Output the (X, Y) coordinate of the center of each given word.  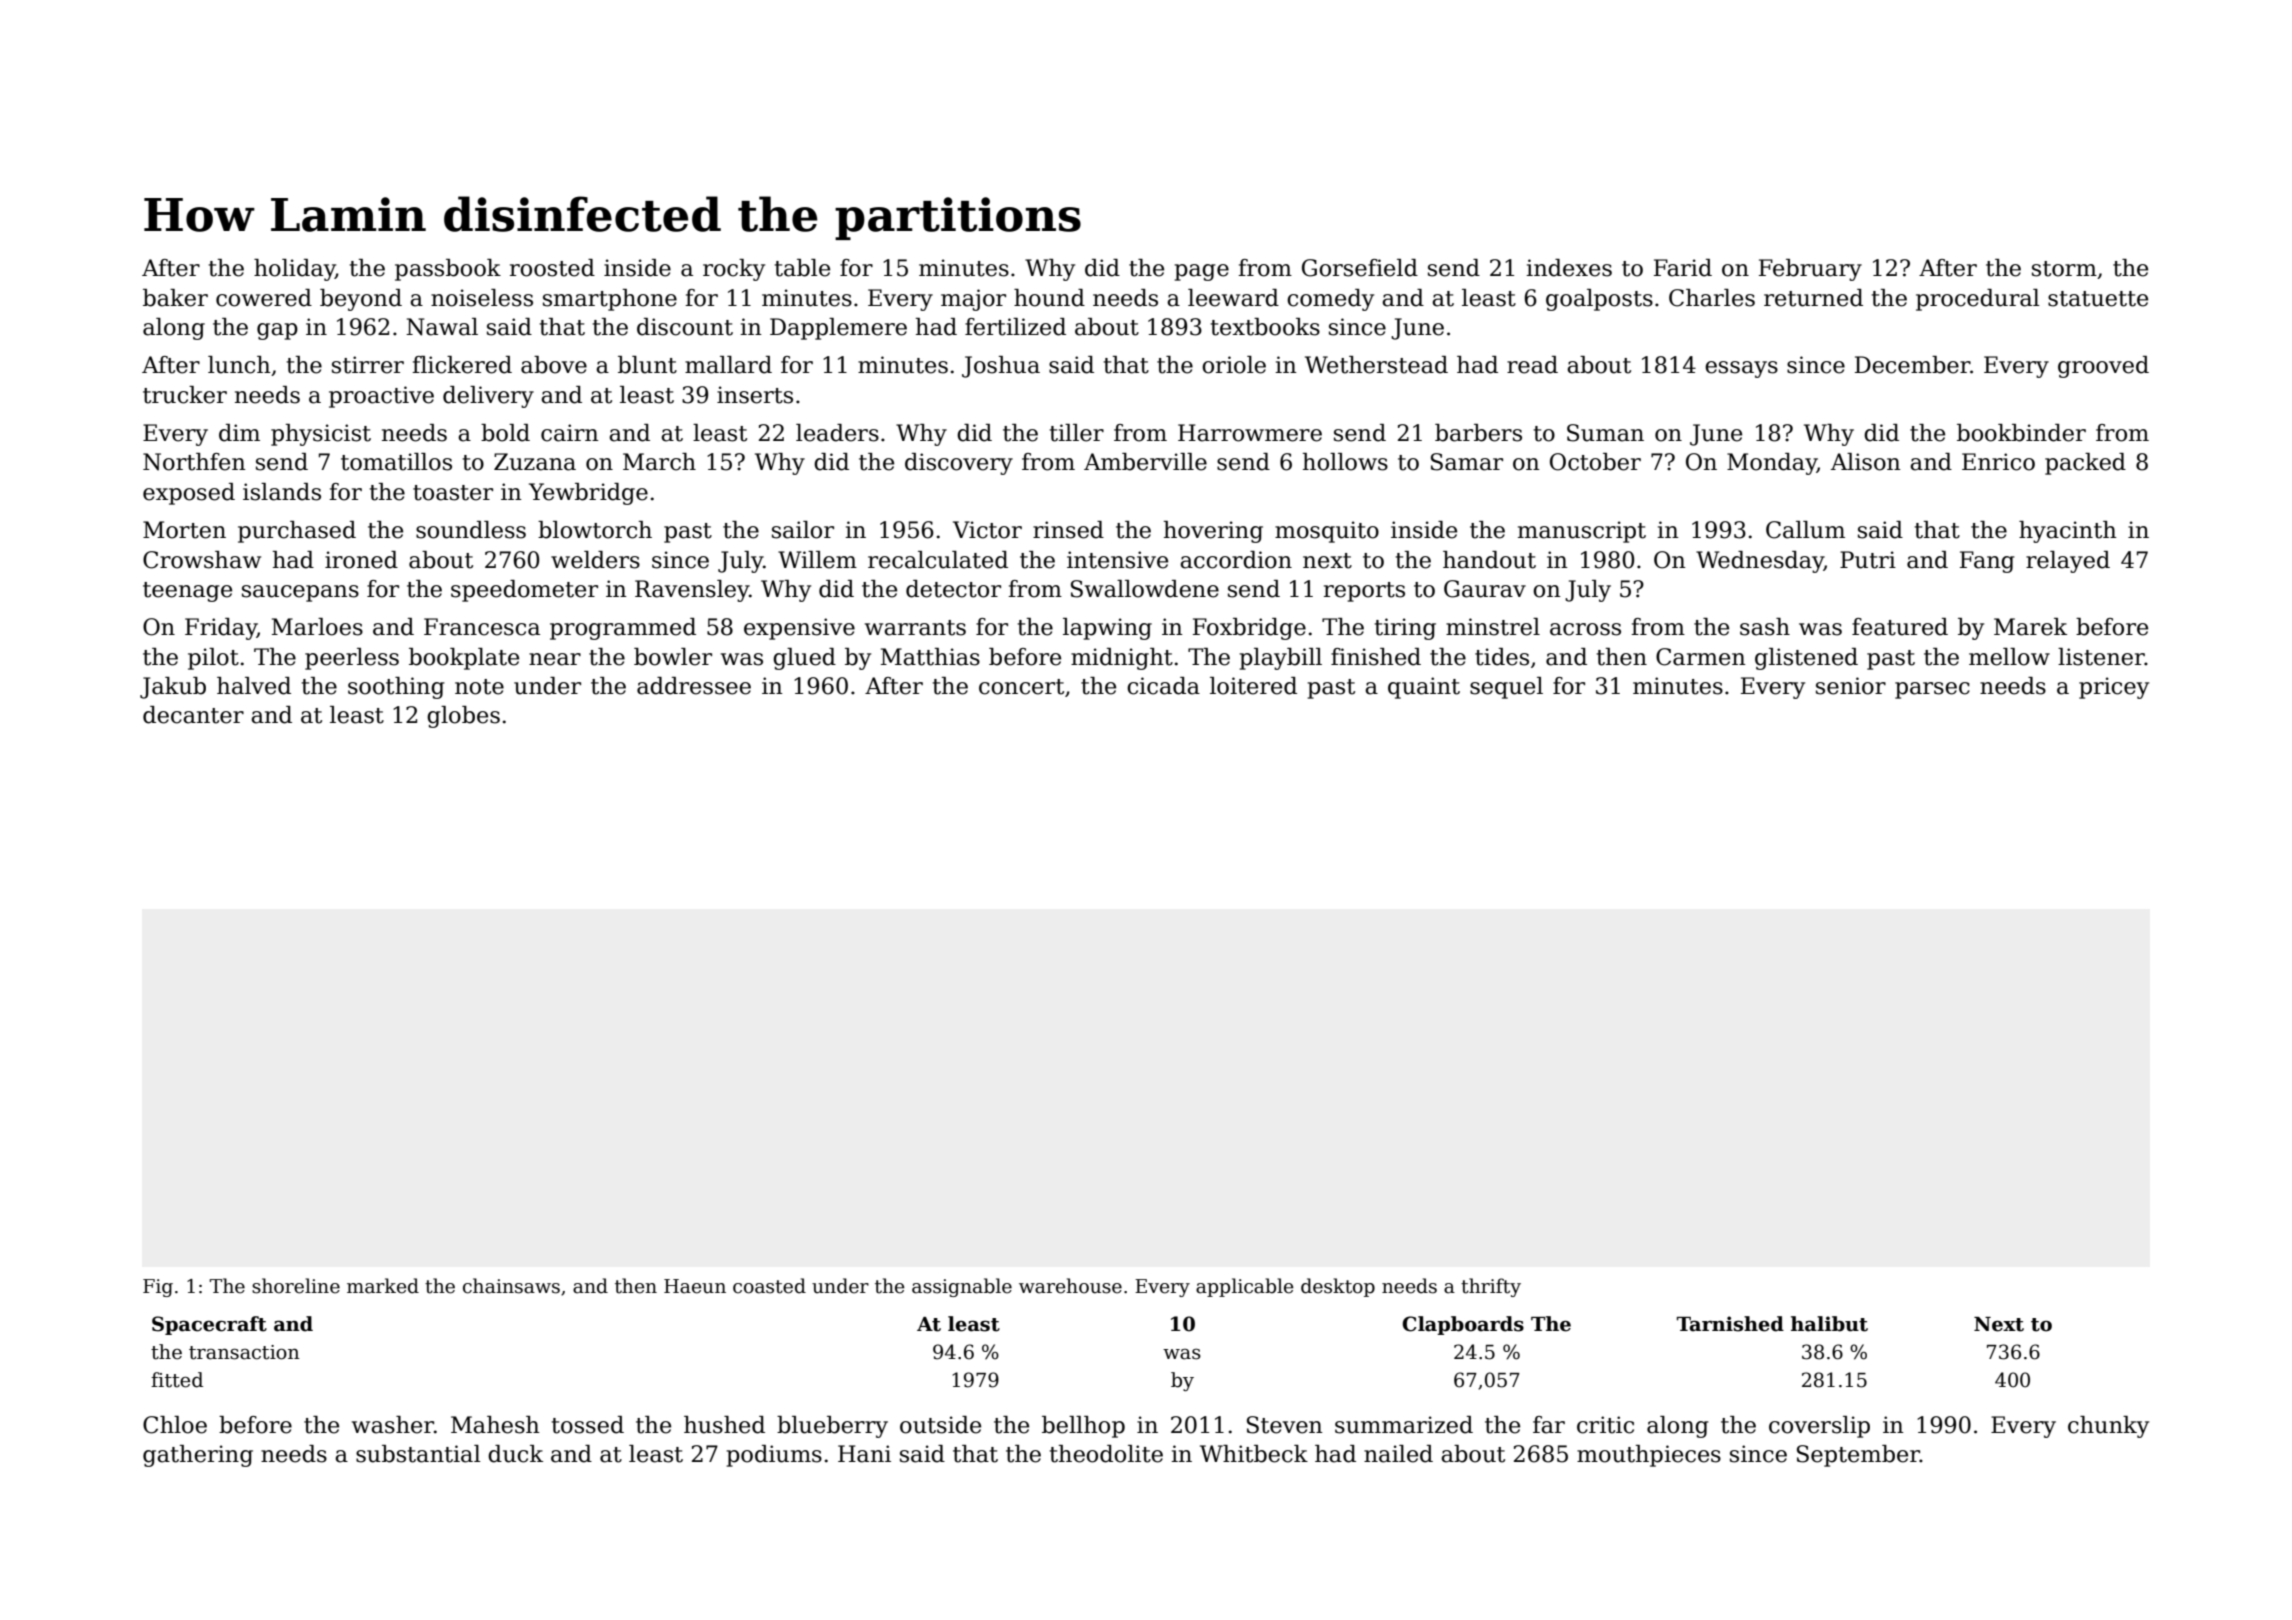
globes (463, 717)
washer (393, 1425)
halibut (1829, 1324)
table (802, 268)
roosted (552, 268)
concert (1021, 687)
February (1810, 270)
